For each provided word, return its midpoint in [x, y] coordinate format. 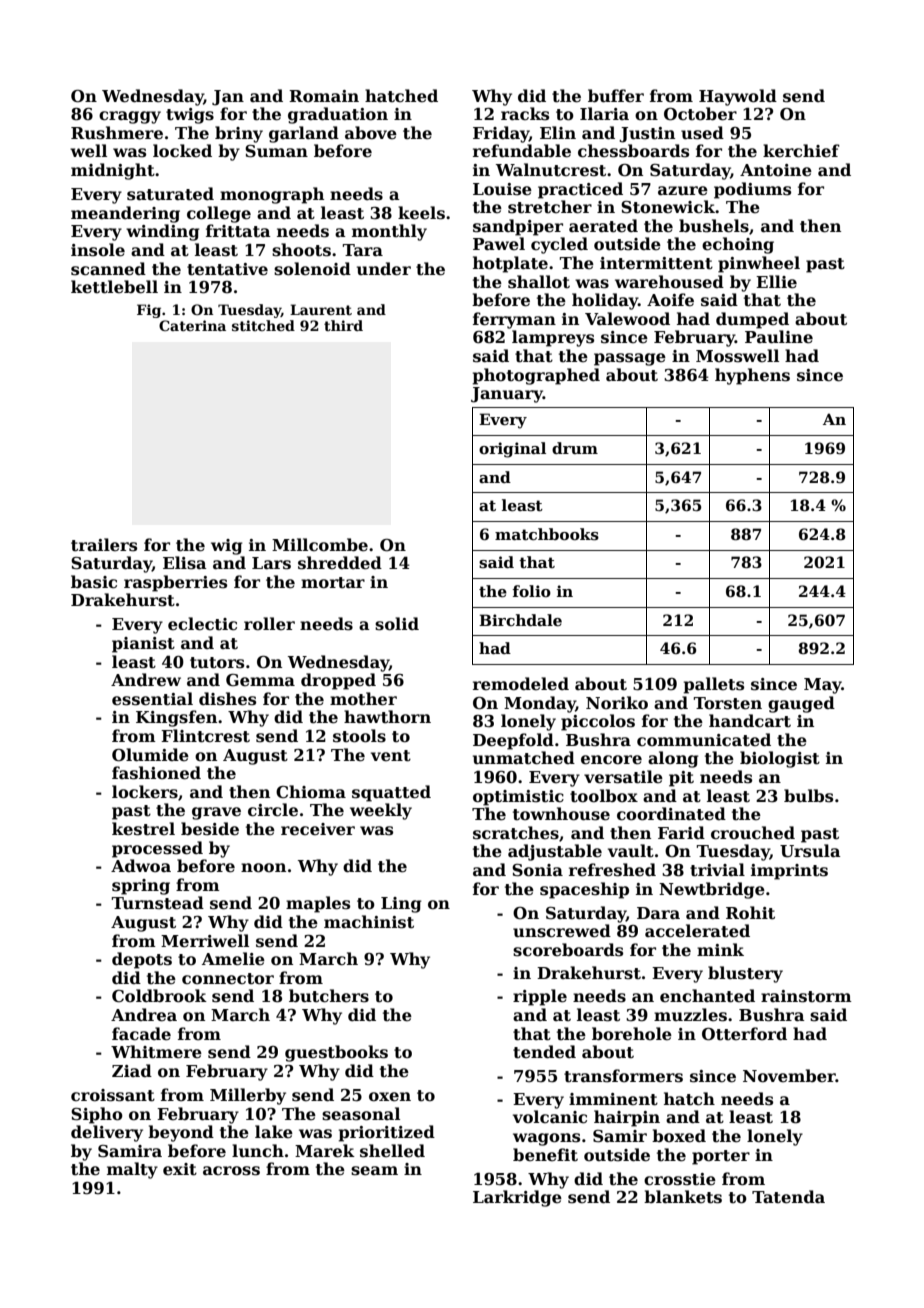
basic [94, 582]
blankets [683, 1197]
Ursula [810, 851]
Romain [324, 96]
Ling [401, 905]
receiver [318, 829]
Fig [149, 311]
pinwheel [759, 264]
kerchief [801, 151]
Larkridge [517, 1198]
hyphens [752, 376]
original [512, 450]
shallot [539, 282]
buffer [616, 96]
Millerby [248, 1096]
